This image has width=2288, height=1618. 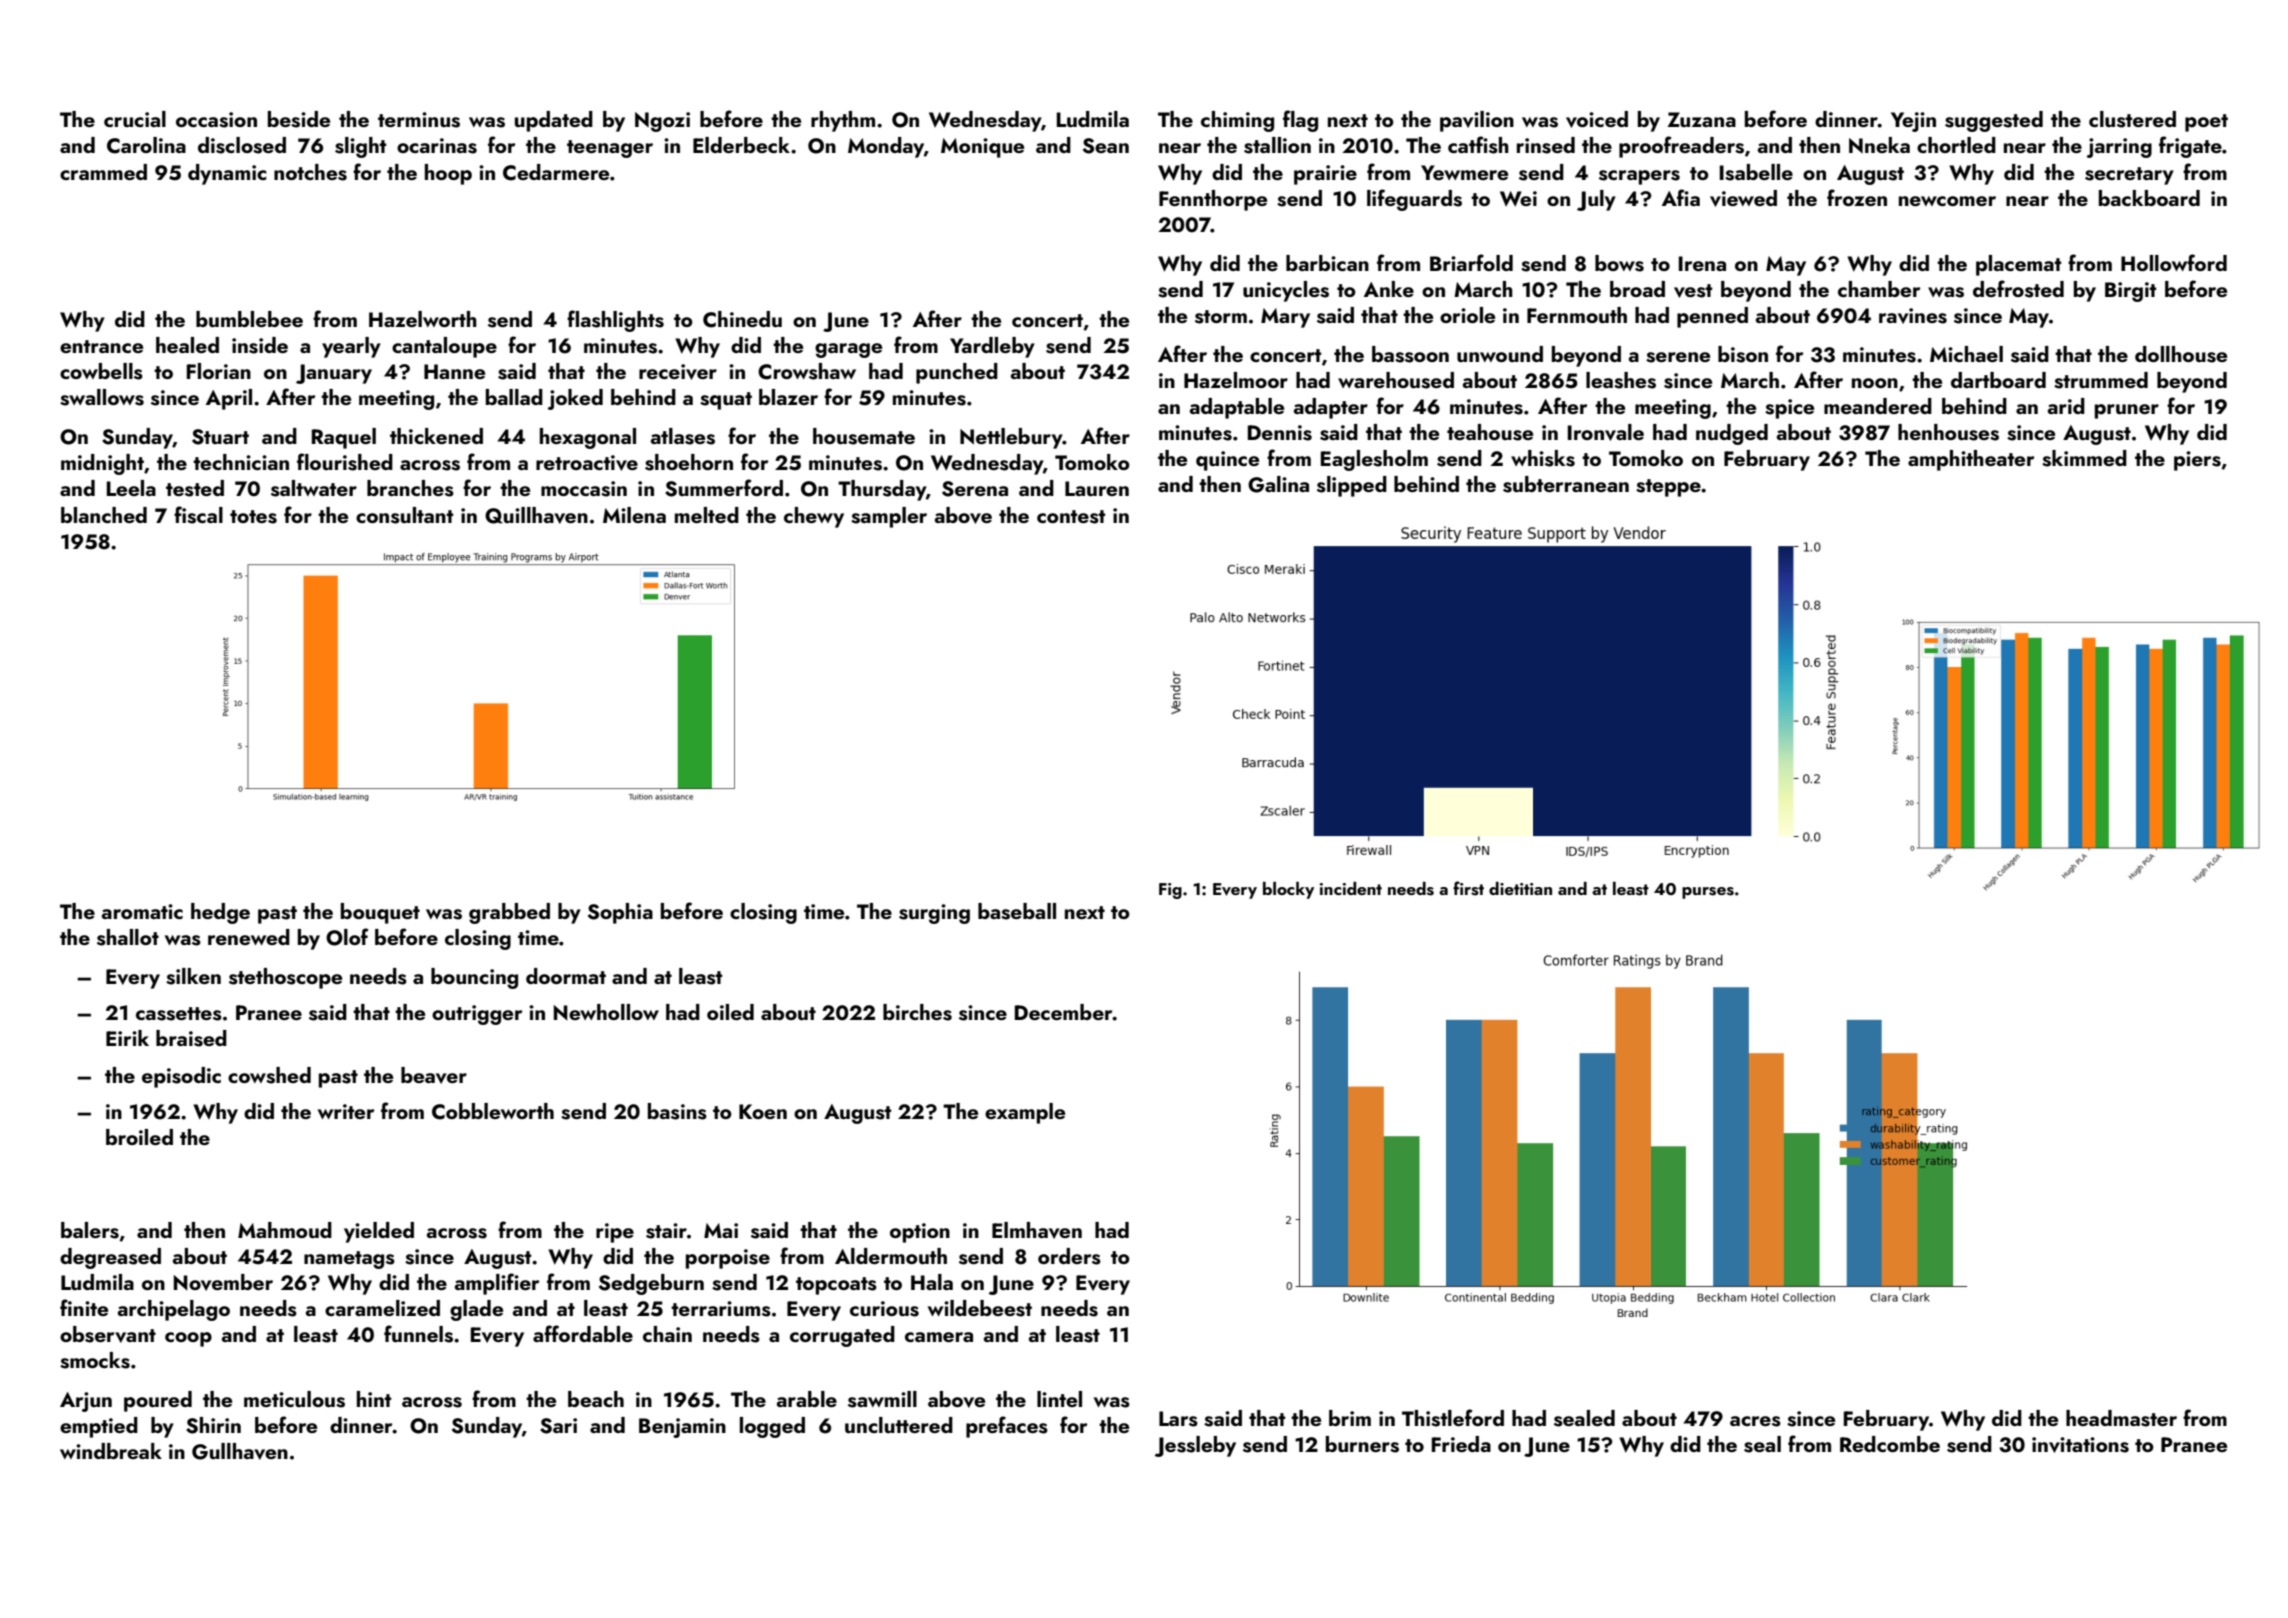 I want to click on orders, so click(x=1069, y=1256).
